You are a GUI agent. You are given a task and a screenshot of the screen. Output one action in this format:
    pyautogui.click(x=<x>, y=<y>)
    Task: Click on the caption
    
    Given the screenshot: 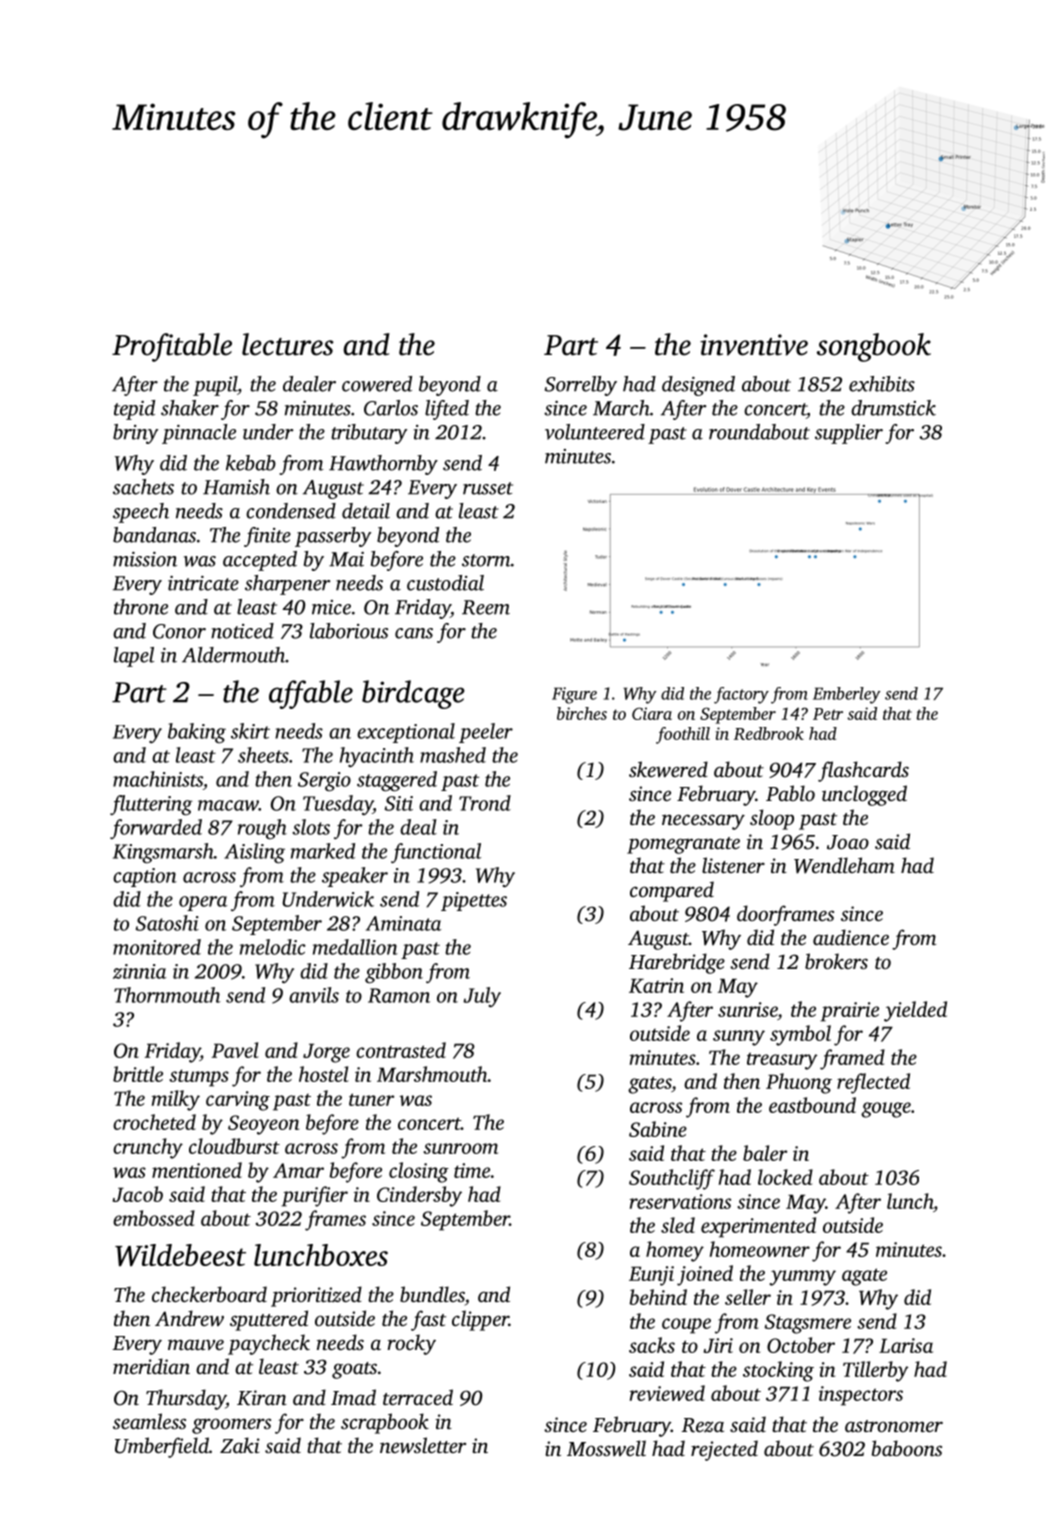 What is the action you would take?
    pyautogui.click(x=145, y=877)
